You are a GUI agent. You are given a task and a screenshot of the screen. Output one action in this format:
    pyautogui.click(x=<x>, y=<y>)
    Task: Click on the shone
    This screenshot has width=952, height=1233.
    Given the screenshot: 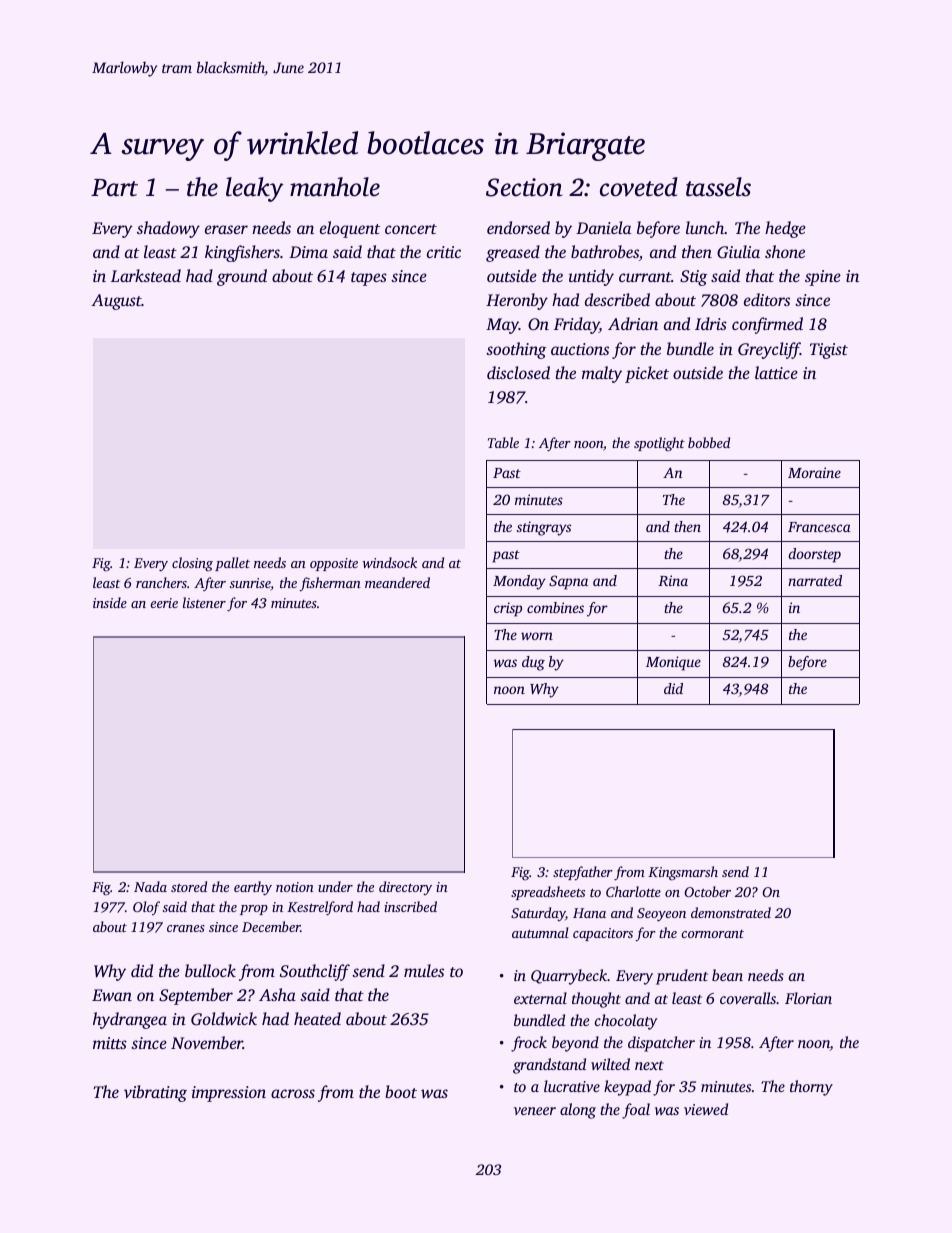 What is the action you would take?
    pyautogui.click(x=785, y=251)
